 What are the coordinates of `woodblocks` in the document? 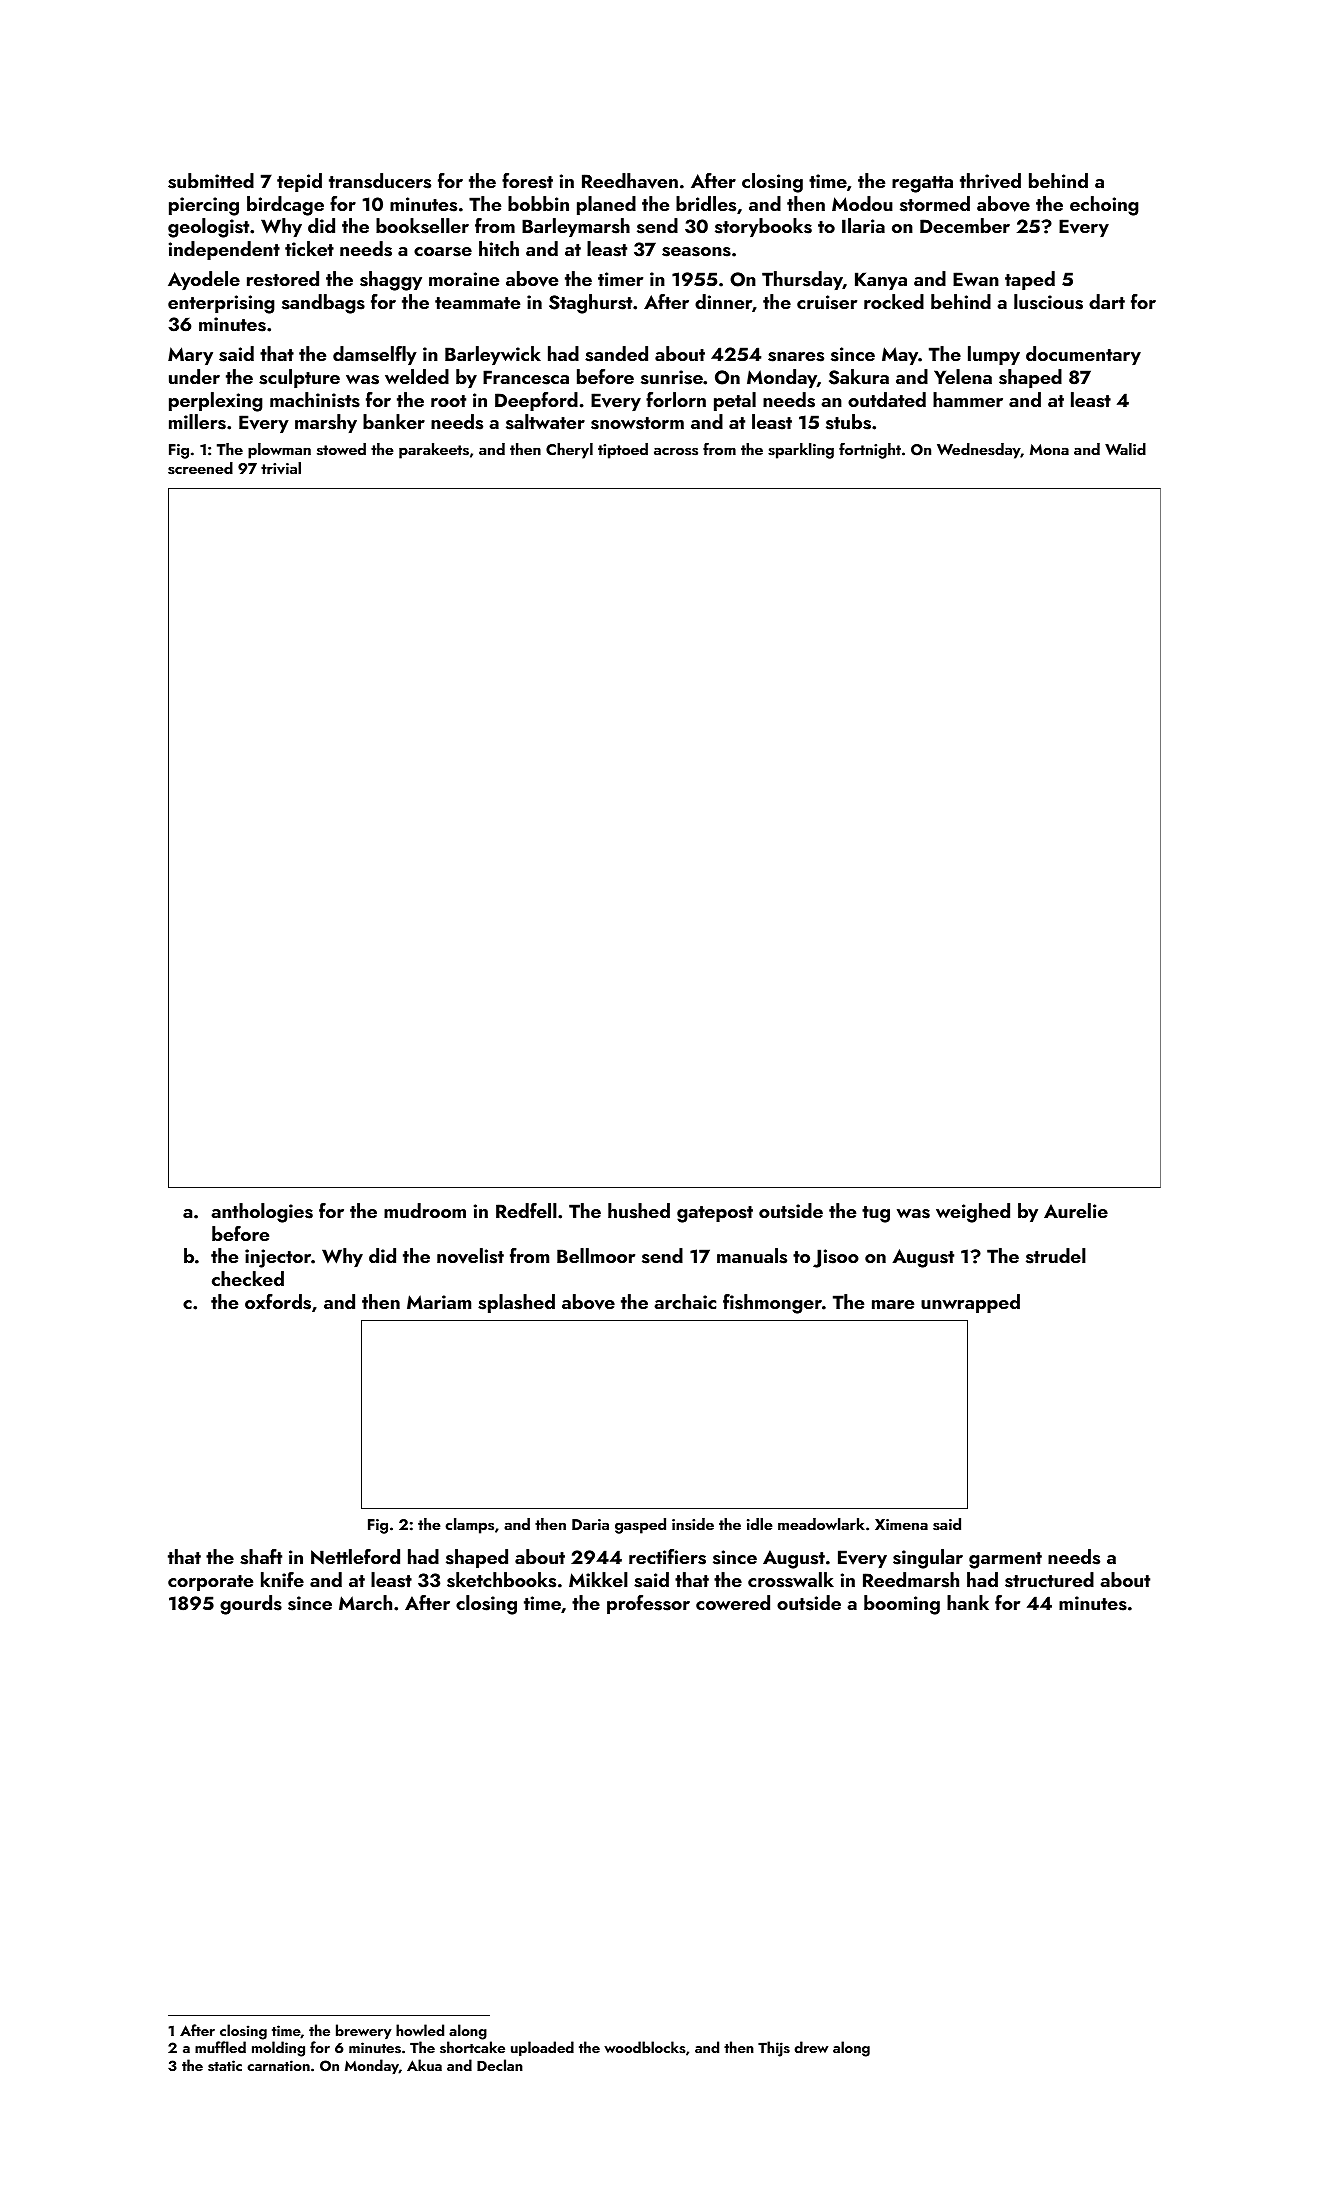 It's located at (645, 2047).
